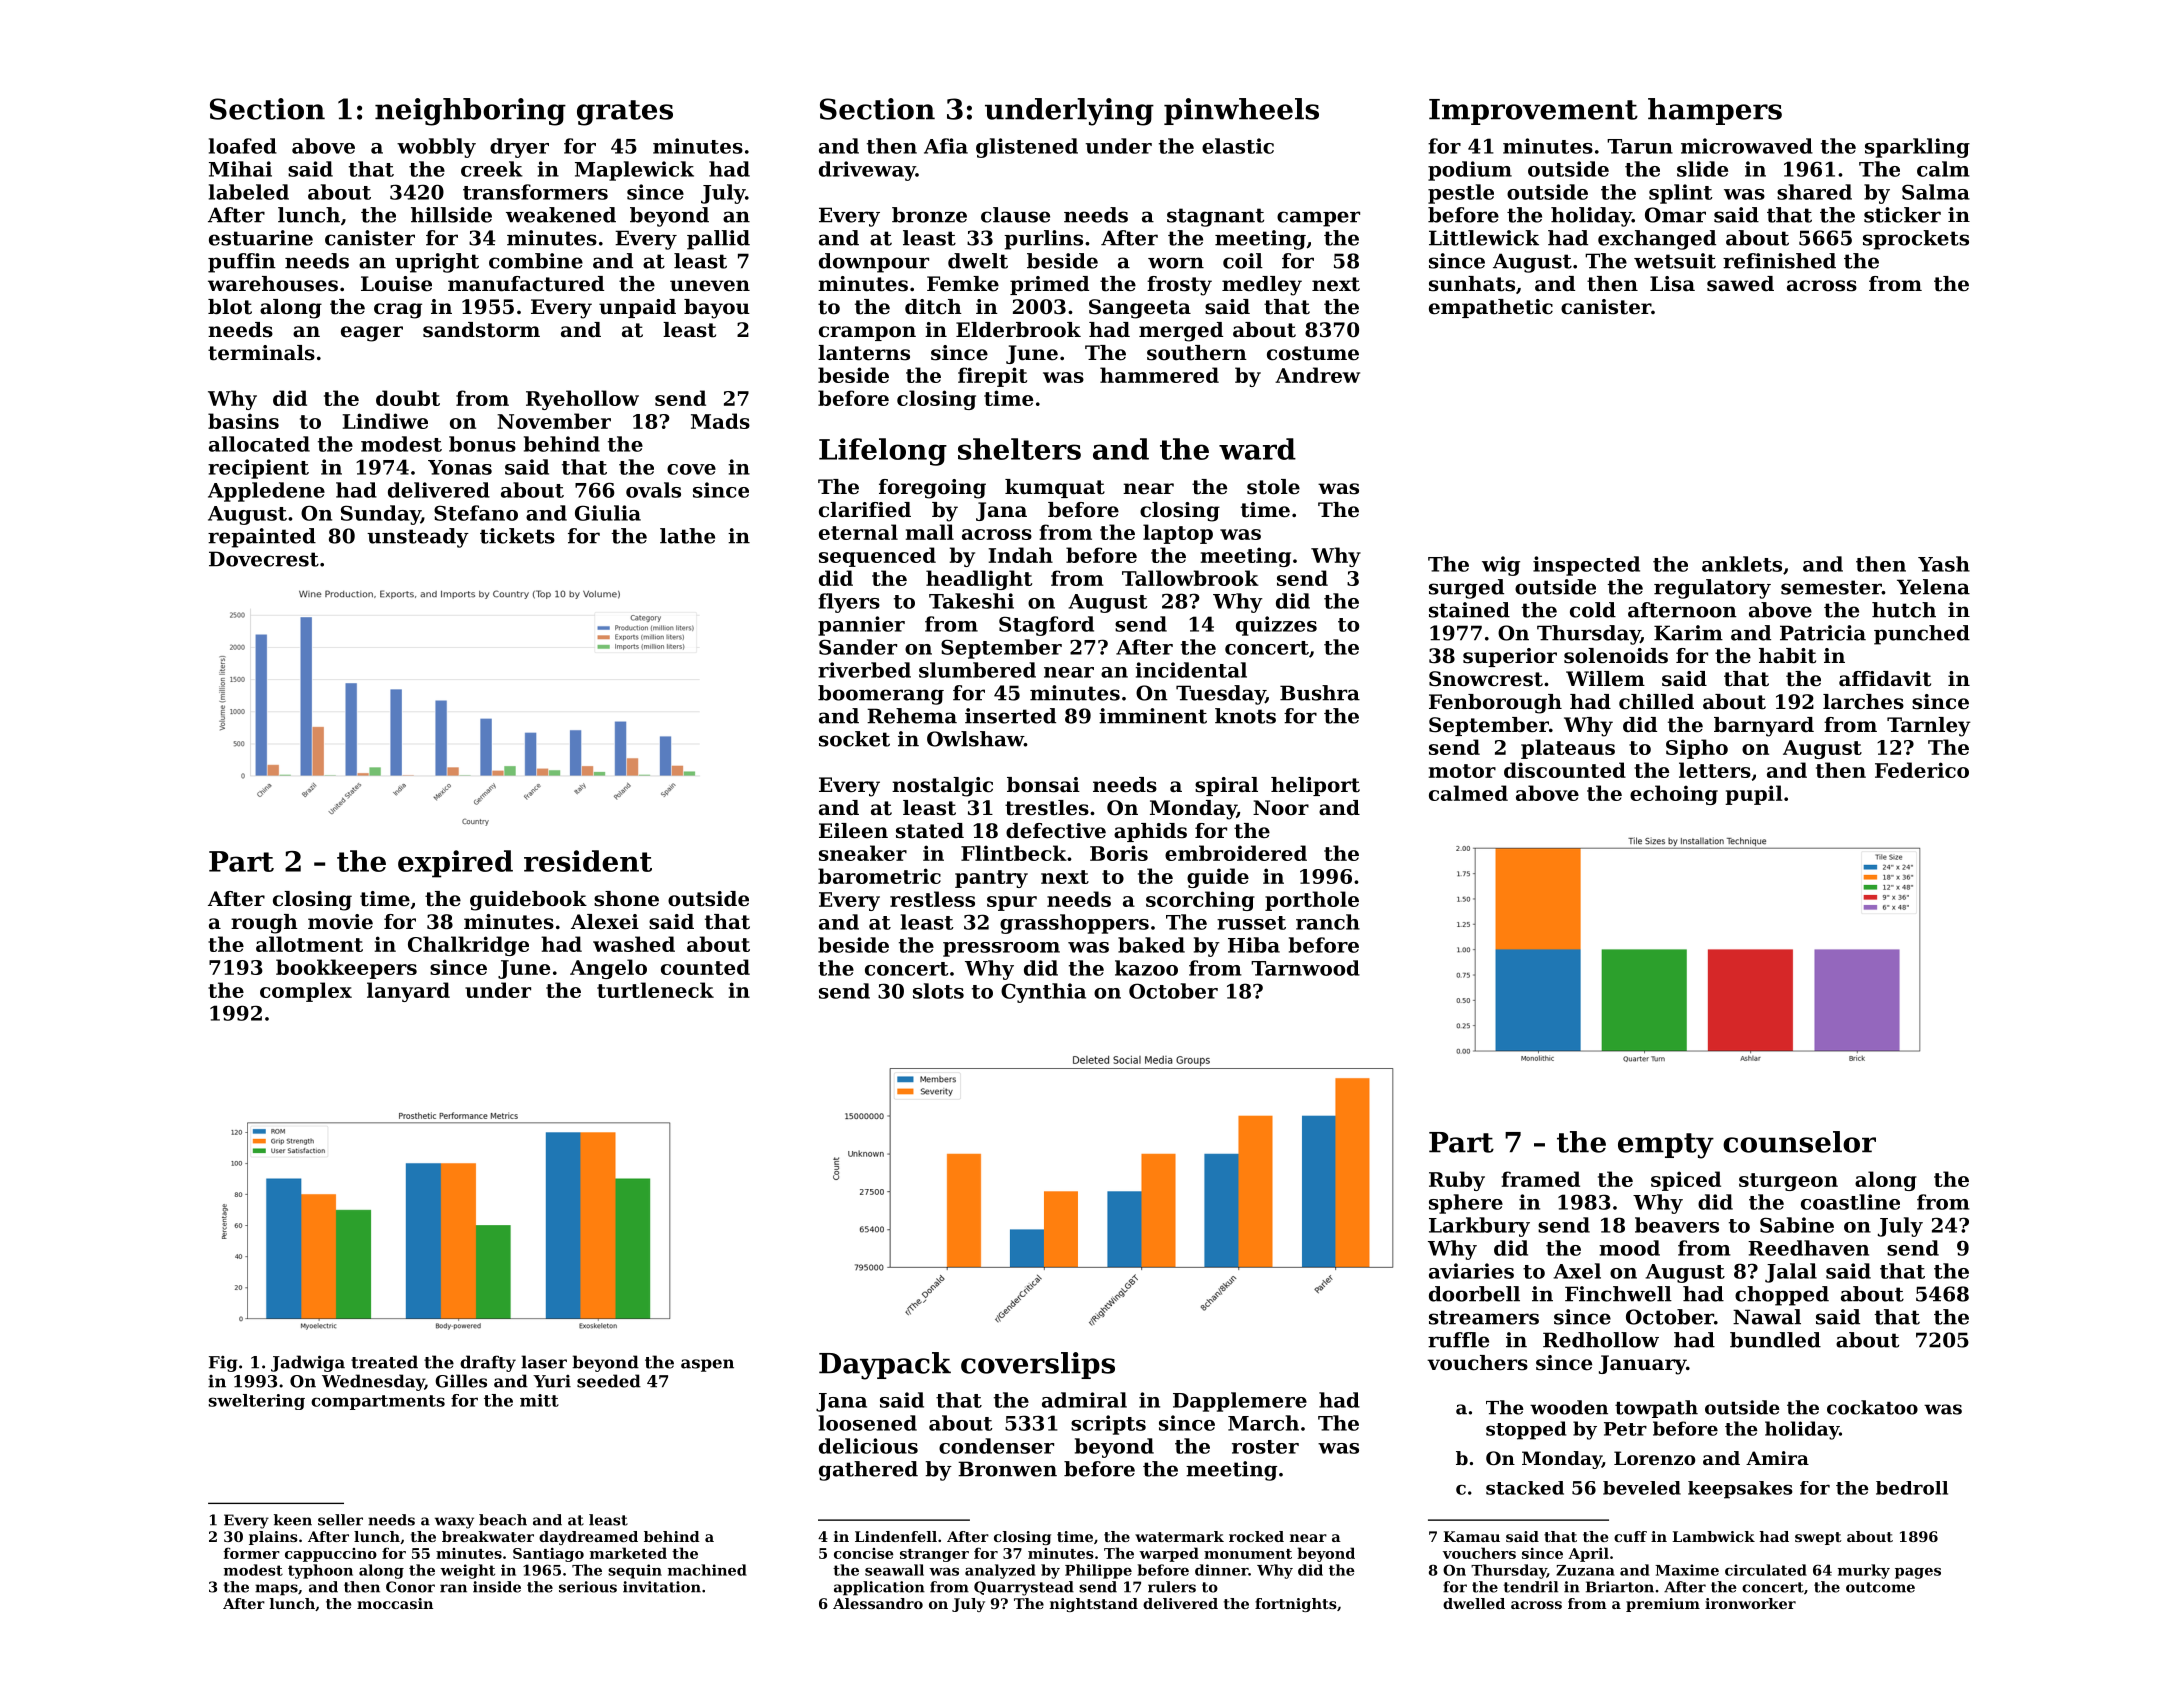  What do you see at coordinates (854, 739) in the image?
I see `socket` at bounding box center [854, 739].
